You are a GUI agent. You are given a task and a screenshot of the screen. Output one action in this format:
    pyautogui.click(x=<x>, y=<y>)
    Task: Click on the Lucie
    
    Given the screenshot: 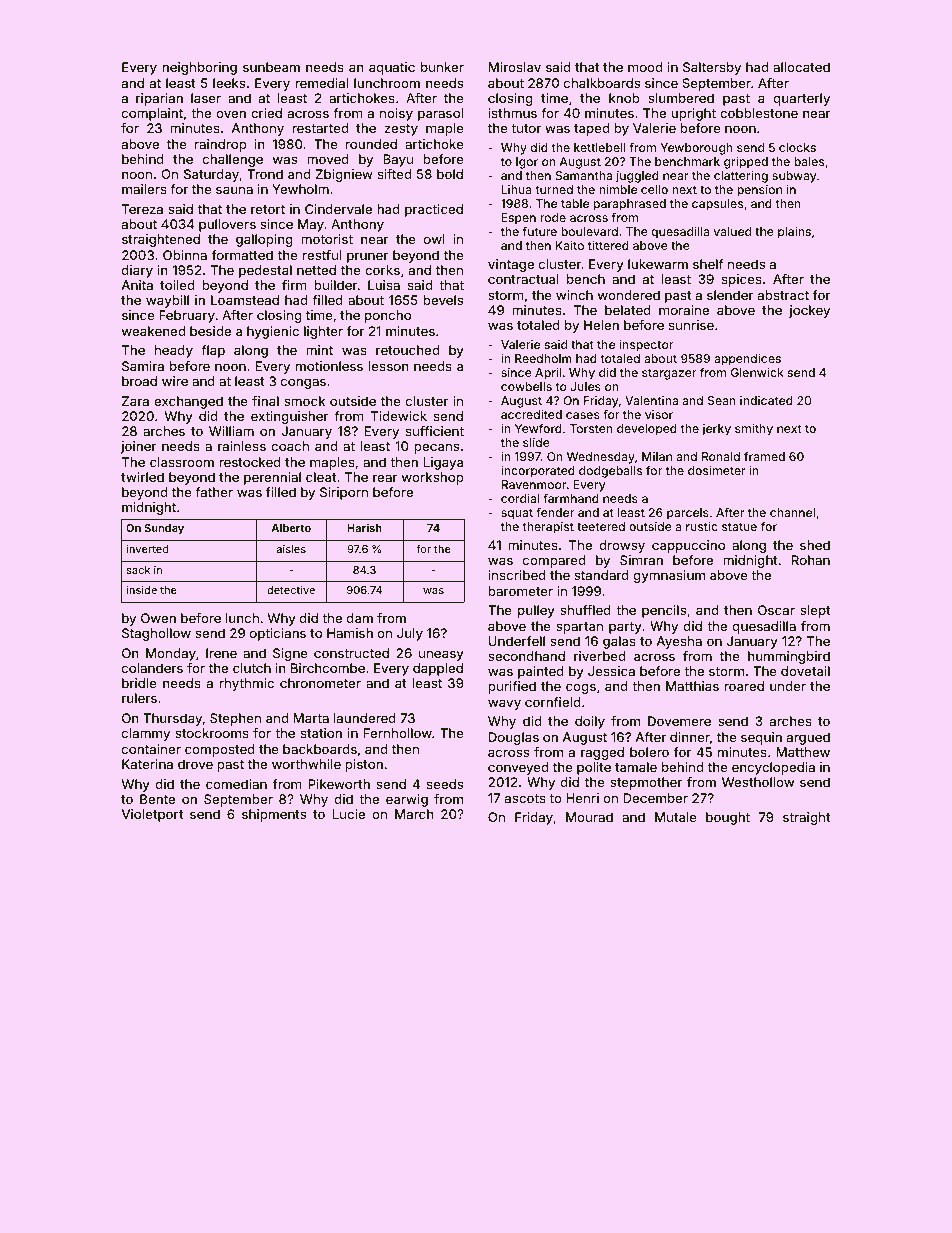 What is the action you would take?
    pyautogui.click(x=349, y=814)
